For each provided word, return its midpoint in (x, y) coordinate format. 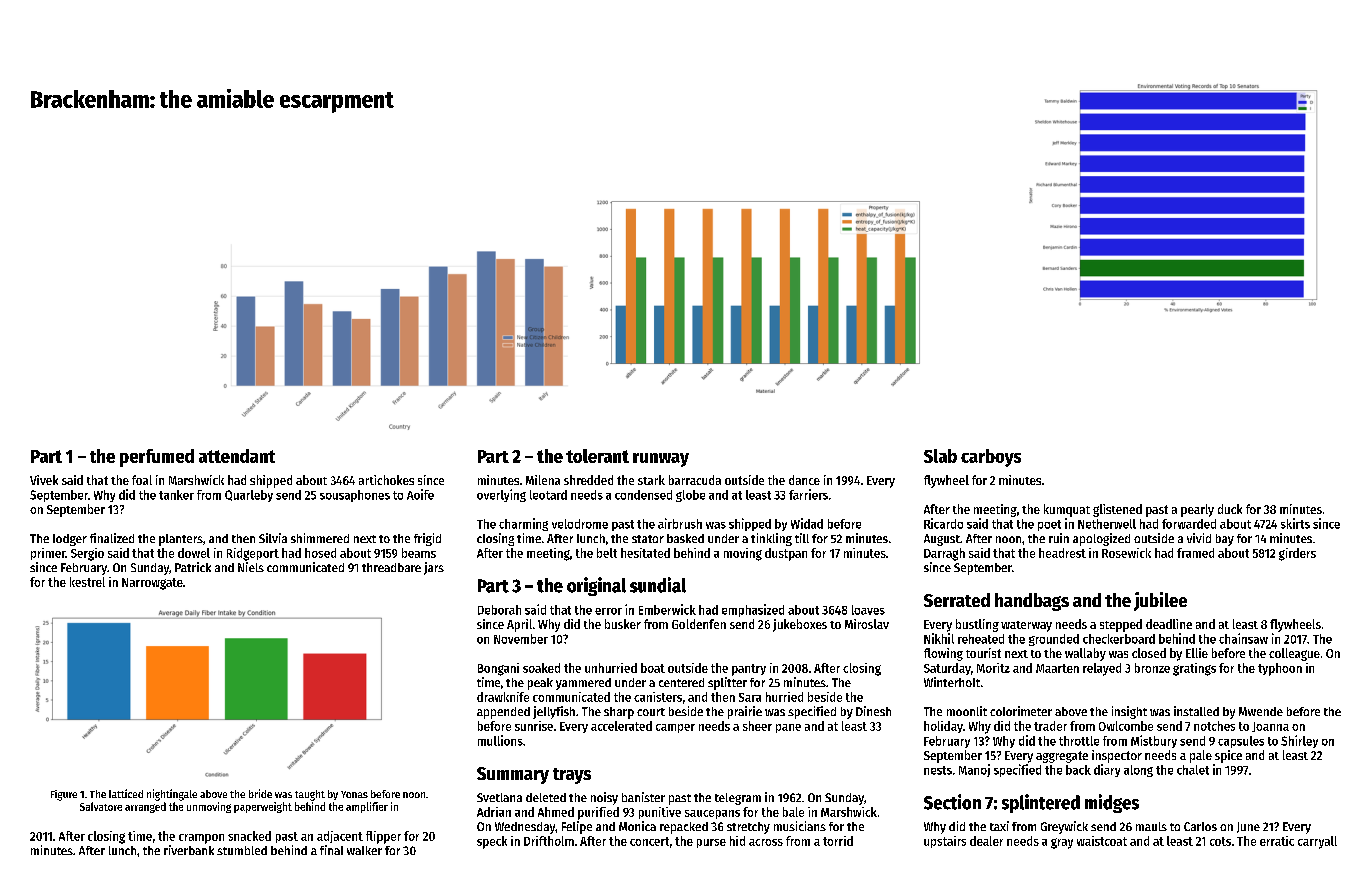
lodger (70, 540)
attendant (237, 456)
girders (1297, 554)
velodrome (580, 524)
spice (1228, 756)
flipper (383, 837)
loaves (868, 610)
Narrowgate (152, 584)
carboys (991, 458)
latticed (126, 793)
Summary (513, 775)
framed (1195, 553)
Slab (940, 456)
